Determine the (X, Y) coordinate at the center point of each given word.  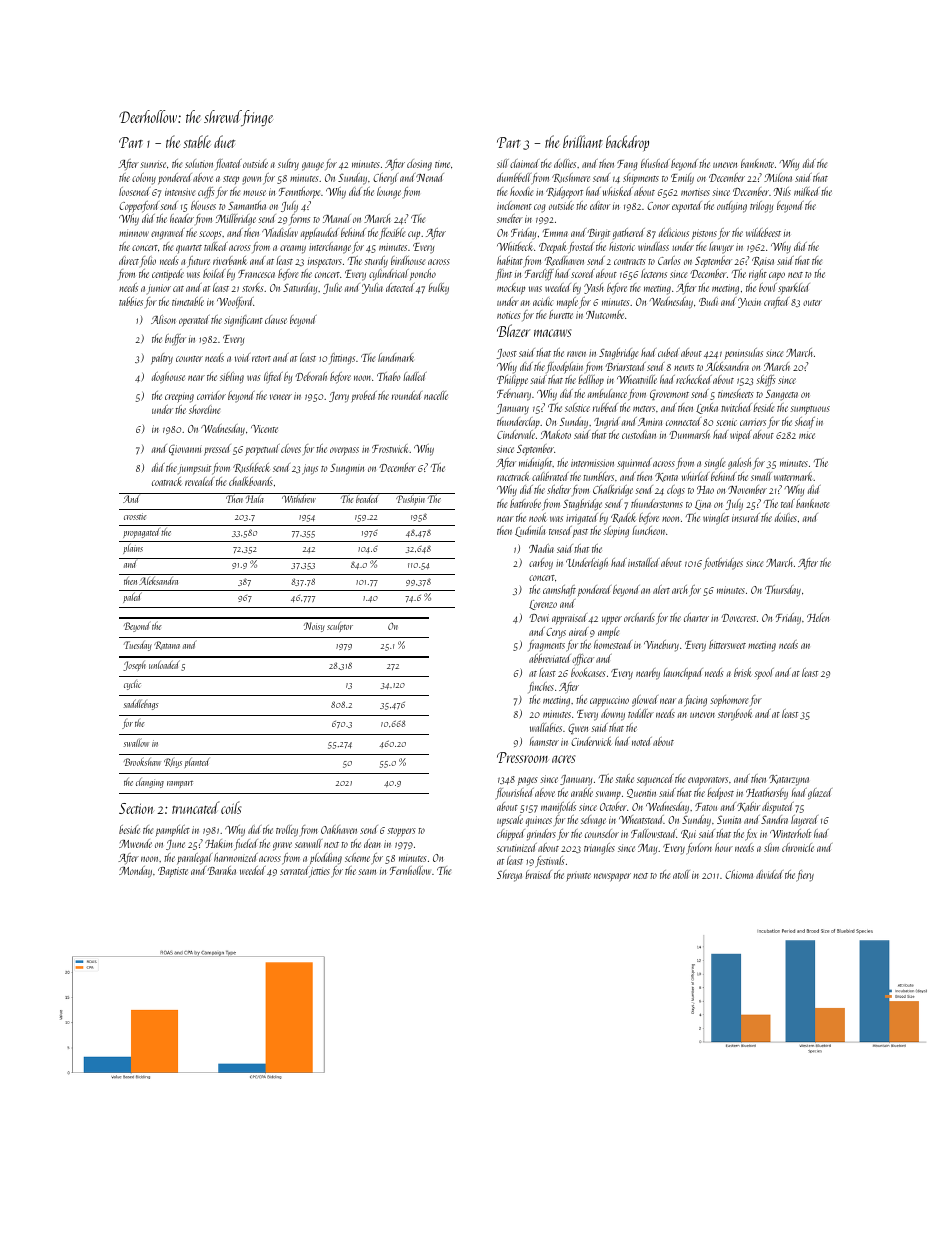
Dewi (539, 618)
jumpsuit (194, 469)
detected (400, 287)
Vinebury (661, 646)
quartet (189, 249)
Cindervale (516, 434)
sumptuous (810, 410)
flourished (514, 794)
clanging (150, 783)
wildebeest (763, 232)
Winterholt (790, 833)
